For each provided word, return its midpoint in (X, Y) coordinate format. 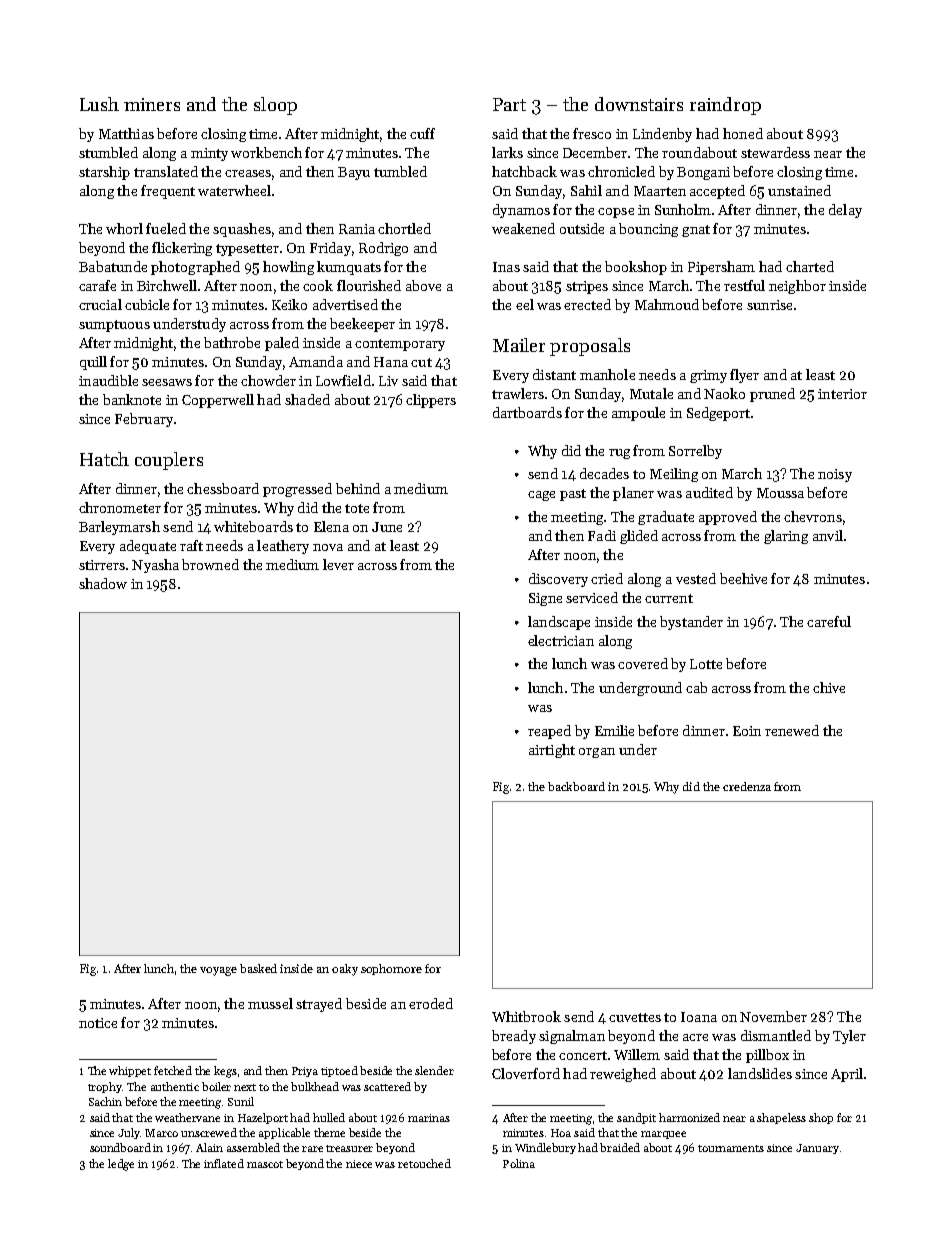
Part (509, 104)
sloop (275, 106)
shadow (103, 583)
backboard (576, 786)
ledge (121, 1165)
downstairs (639, 104)
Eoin (747, 731)
